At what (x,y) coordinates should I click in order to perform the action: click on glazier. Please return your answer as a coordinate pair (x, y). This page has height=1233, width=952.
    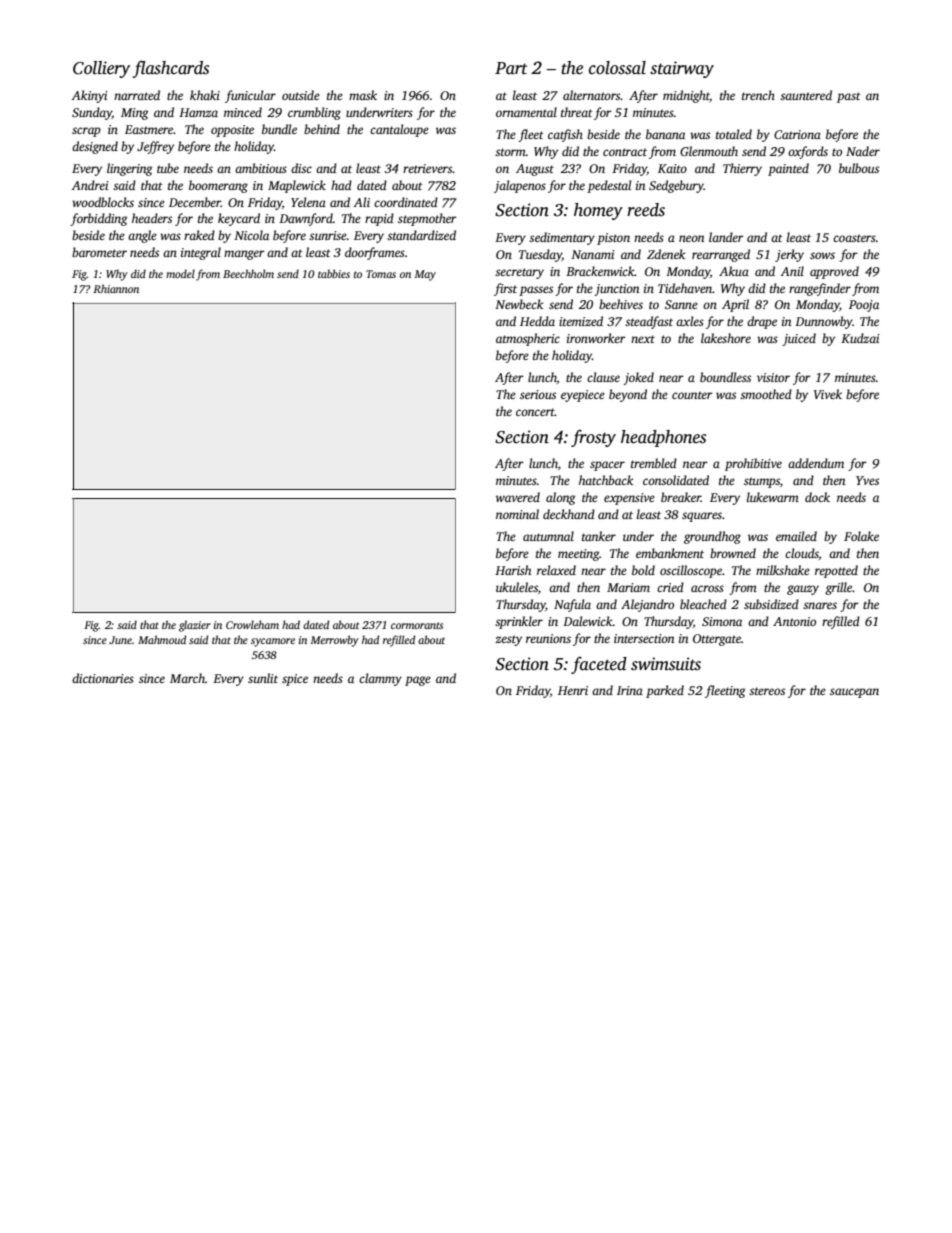
    Looking at the image, I should click on (195, 626).
